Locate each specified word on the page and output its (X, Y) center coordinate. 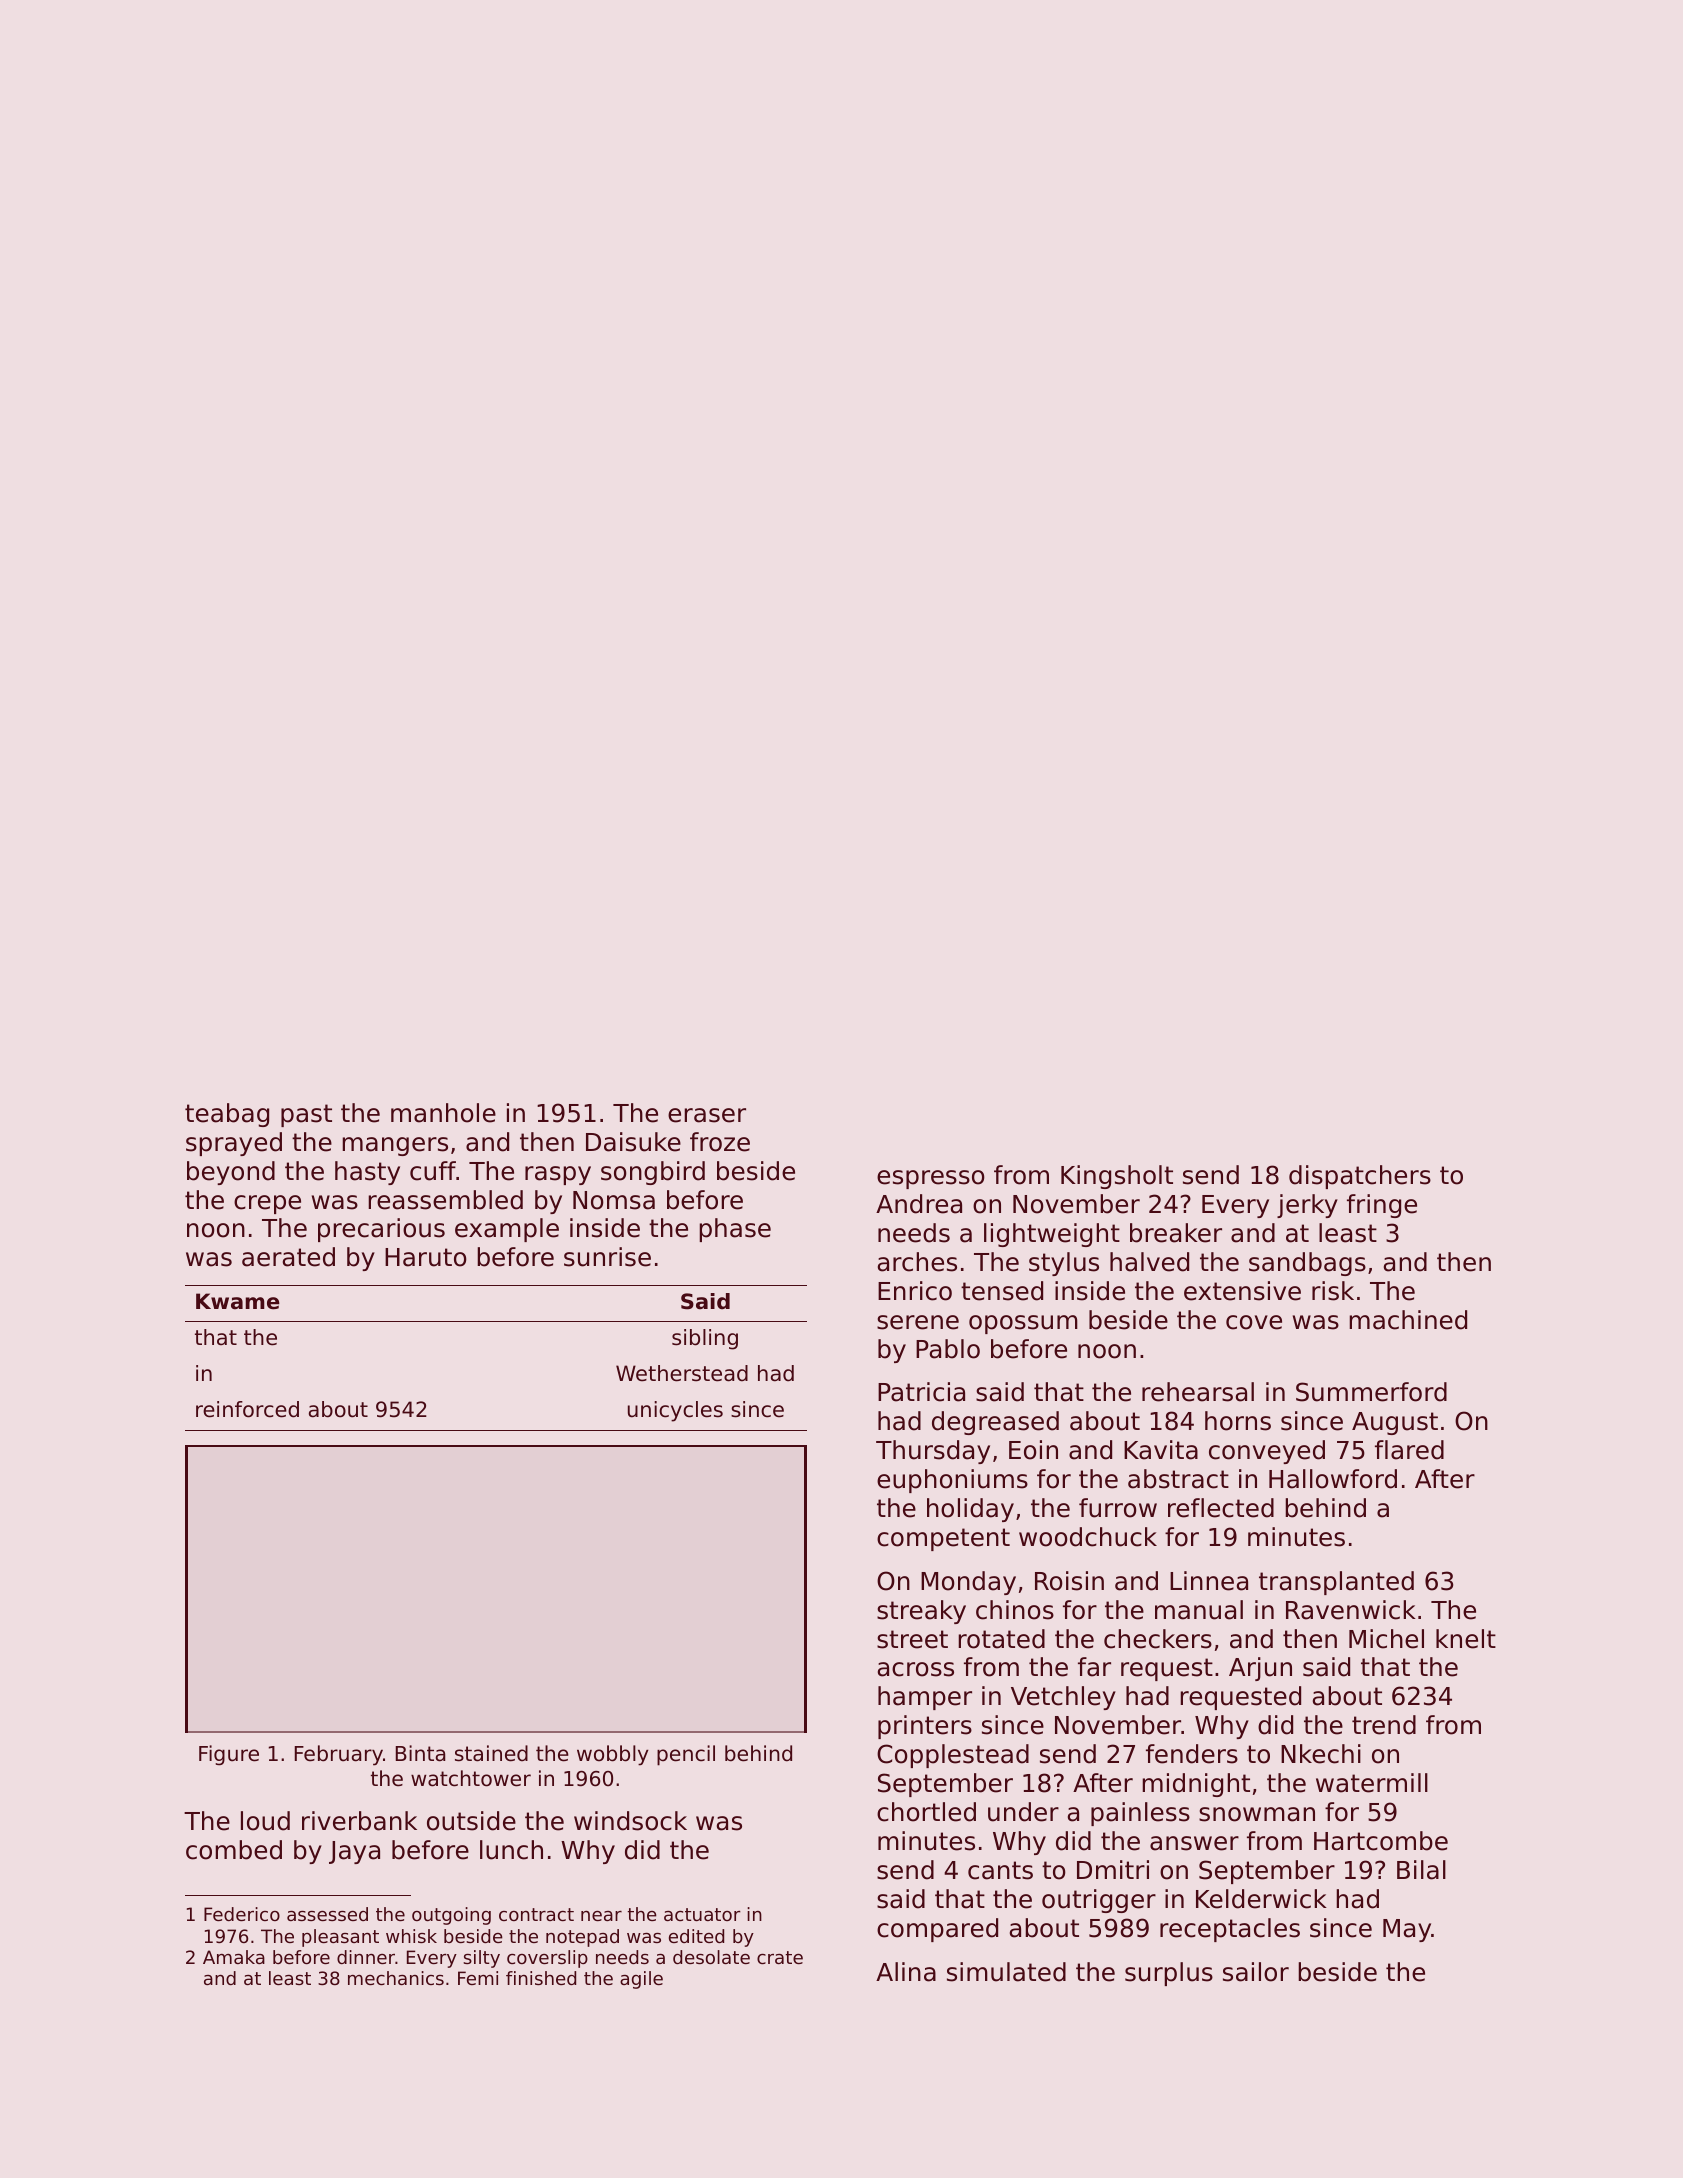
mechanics (396, 1978)
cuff (433, 1171)
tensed (1002, 1291)
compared (937, 1930)
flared (1409, 1450)
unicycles (675, 1411)
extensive (1242, 1291)
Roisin (1069, 1581)
